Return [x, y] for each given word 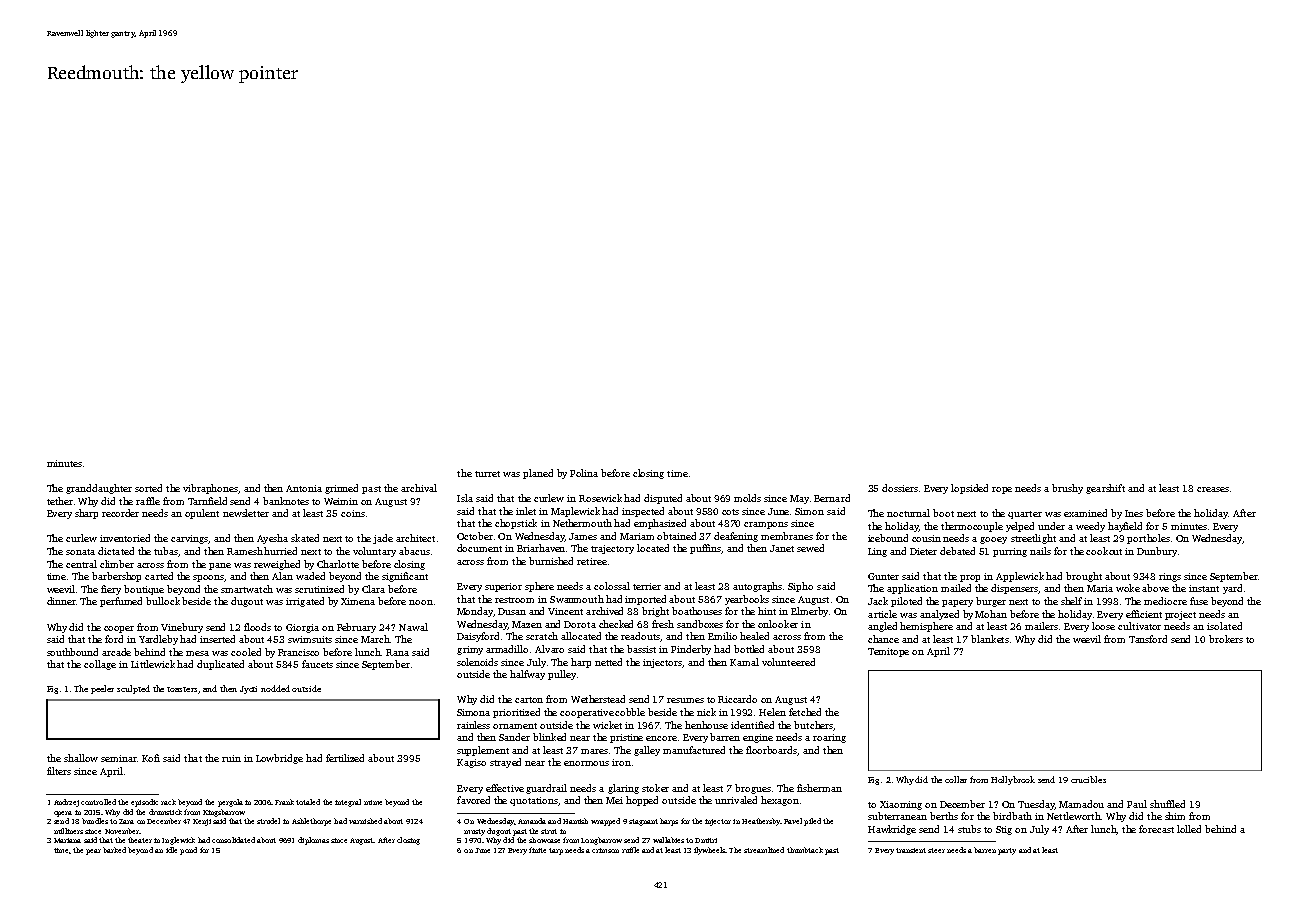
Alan [282, 576]
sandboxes [700, 624]
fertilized [345, 758]
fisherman [819, 788]
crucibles [1088, 779]
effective [505, 788]
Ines [1134, 513]
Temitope [888, 652]
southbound [72, 652]
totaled [308, 802]
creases [1213, 489]
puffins [706, 549]
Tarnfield [207, 501]
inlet [526, 511]
